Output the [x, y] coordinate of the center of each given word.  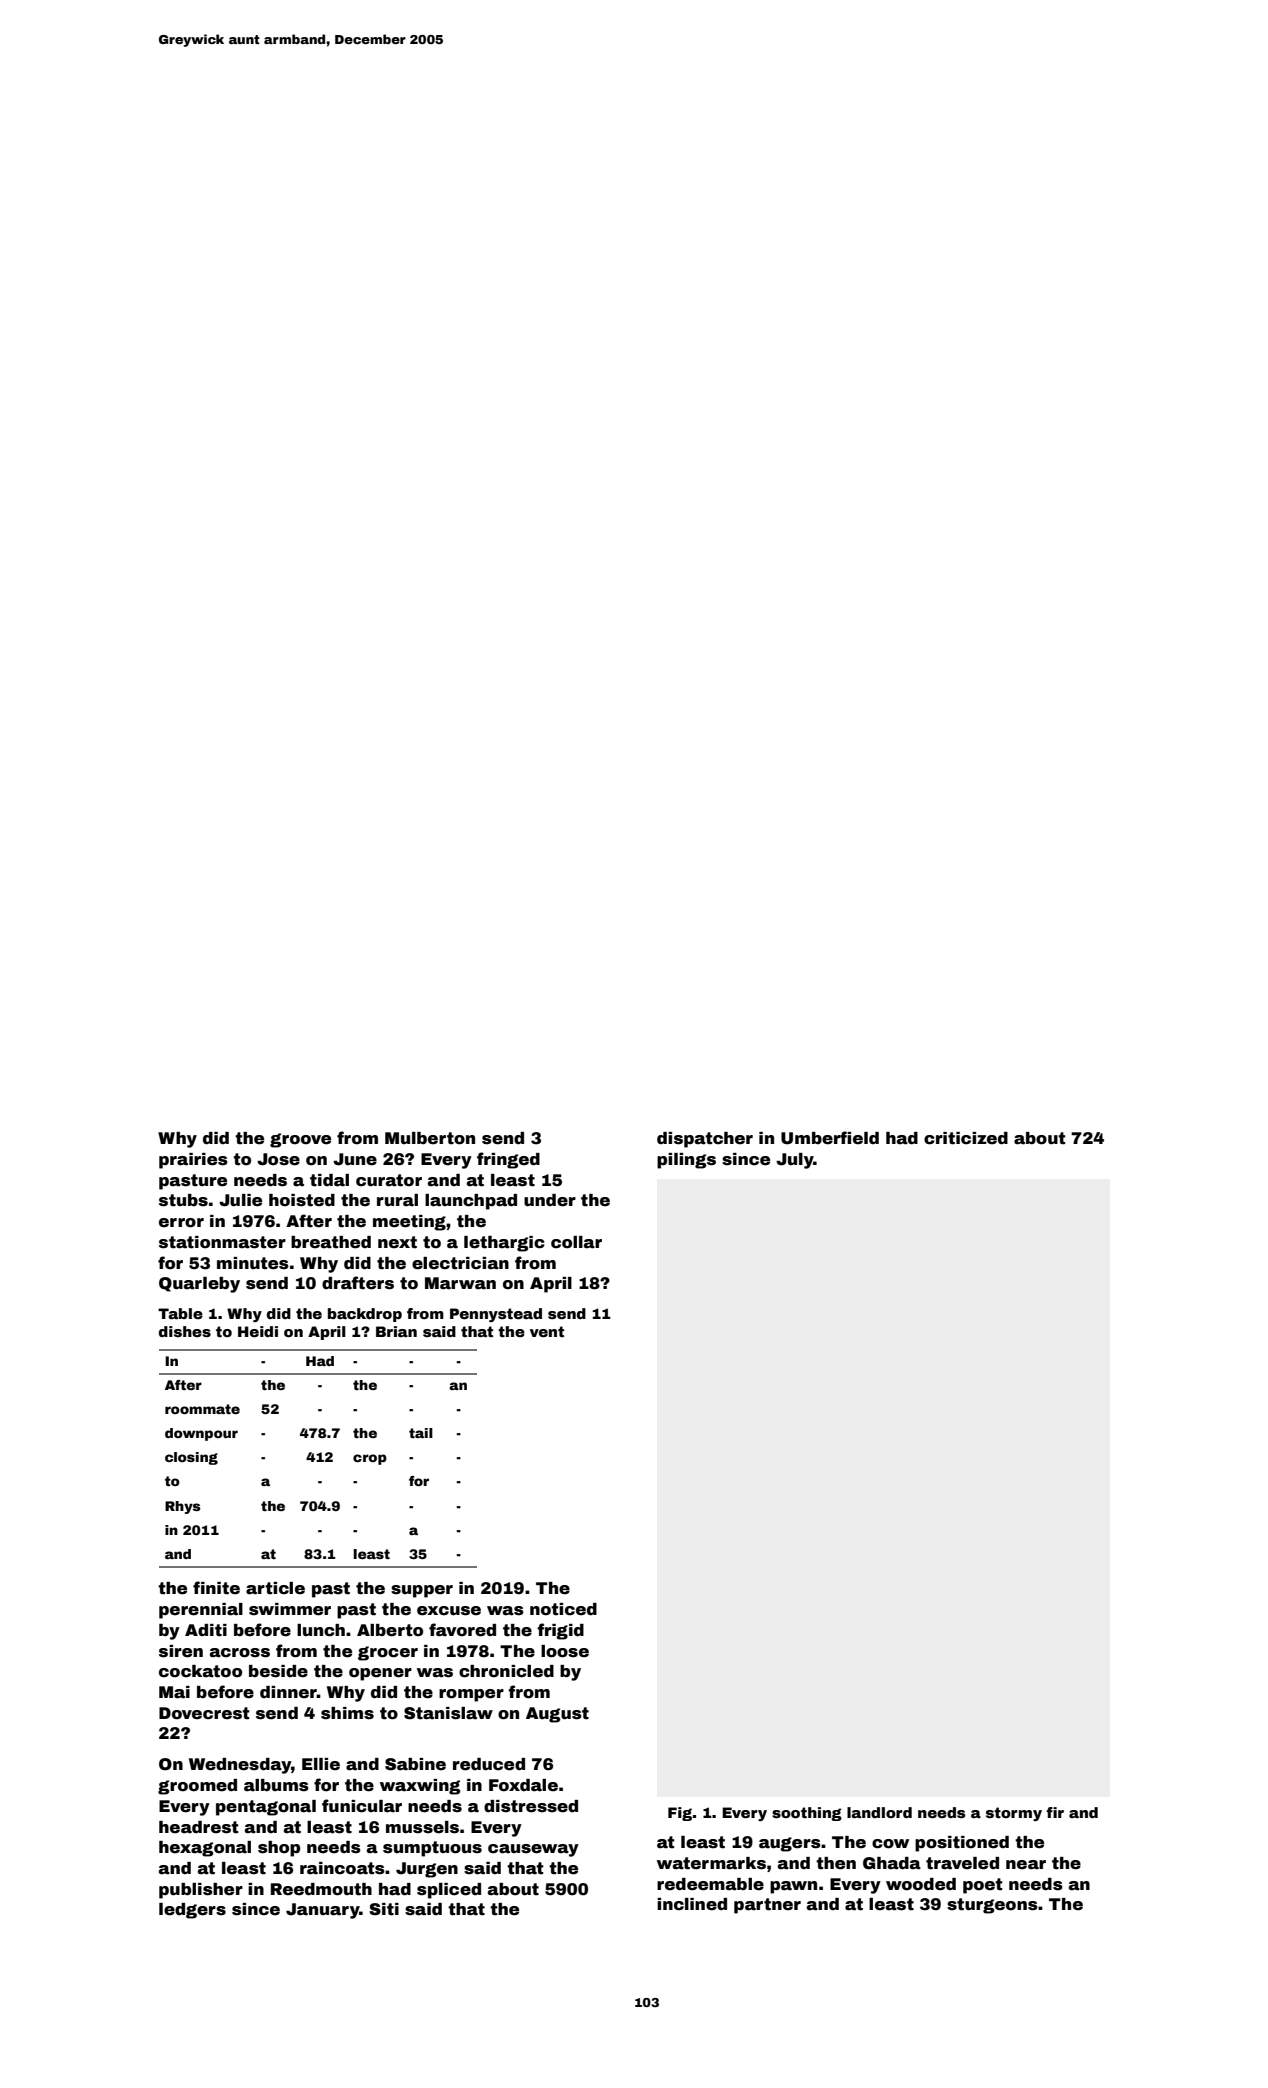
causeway [533, 1850]
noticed [563, 1609]
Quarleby [199, 1285]
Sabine [415, 1764]
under [550, 1200]
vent [547, 1331]
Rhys [183, 1507]
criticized [966, 1138]
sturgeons [992, 1906]
